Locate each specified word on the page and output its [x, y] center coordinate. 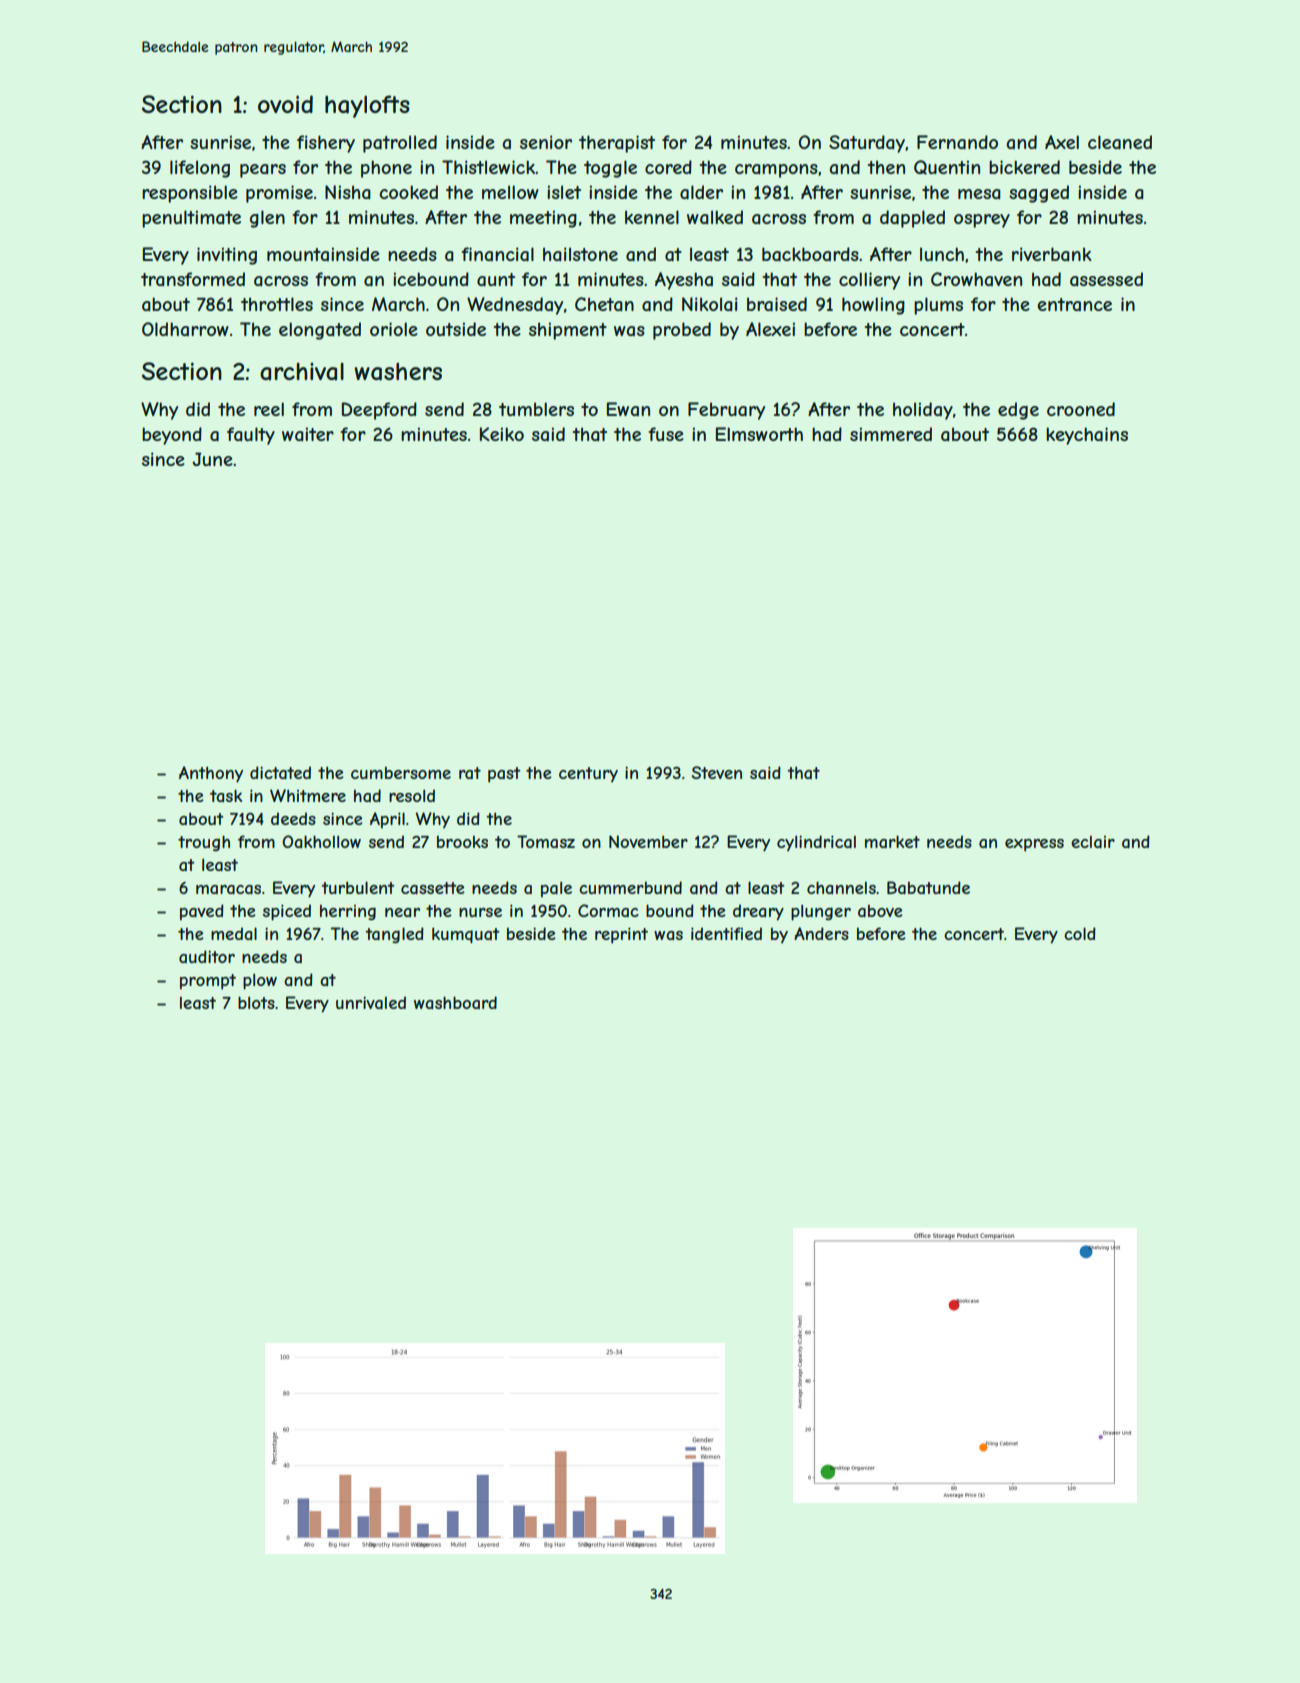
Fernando [957, 142]
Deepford [379, 411]
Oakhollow [321, 841]
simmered [891, 434]
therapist [617, 144]
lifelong [200, 169]
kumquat [466, 935]
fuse [666, 434]
